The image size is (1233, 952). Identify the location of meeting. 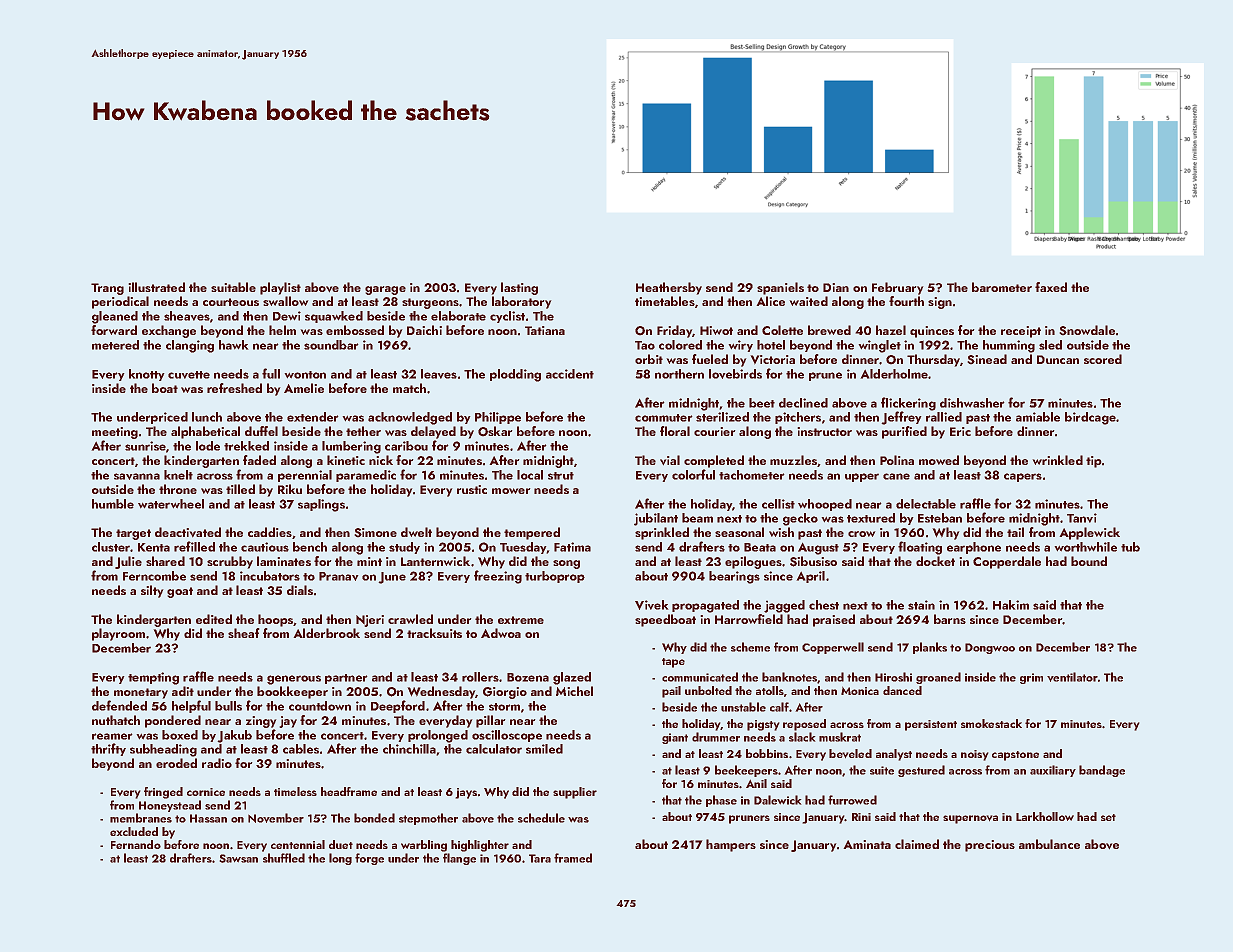
(115, 433).
